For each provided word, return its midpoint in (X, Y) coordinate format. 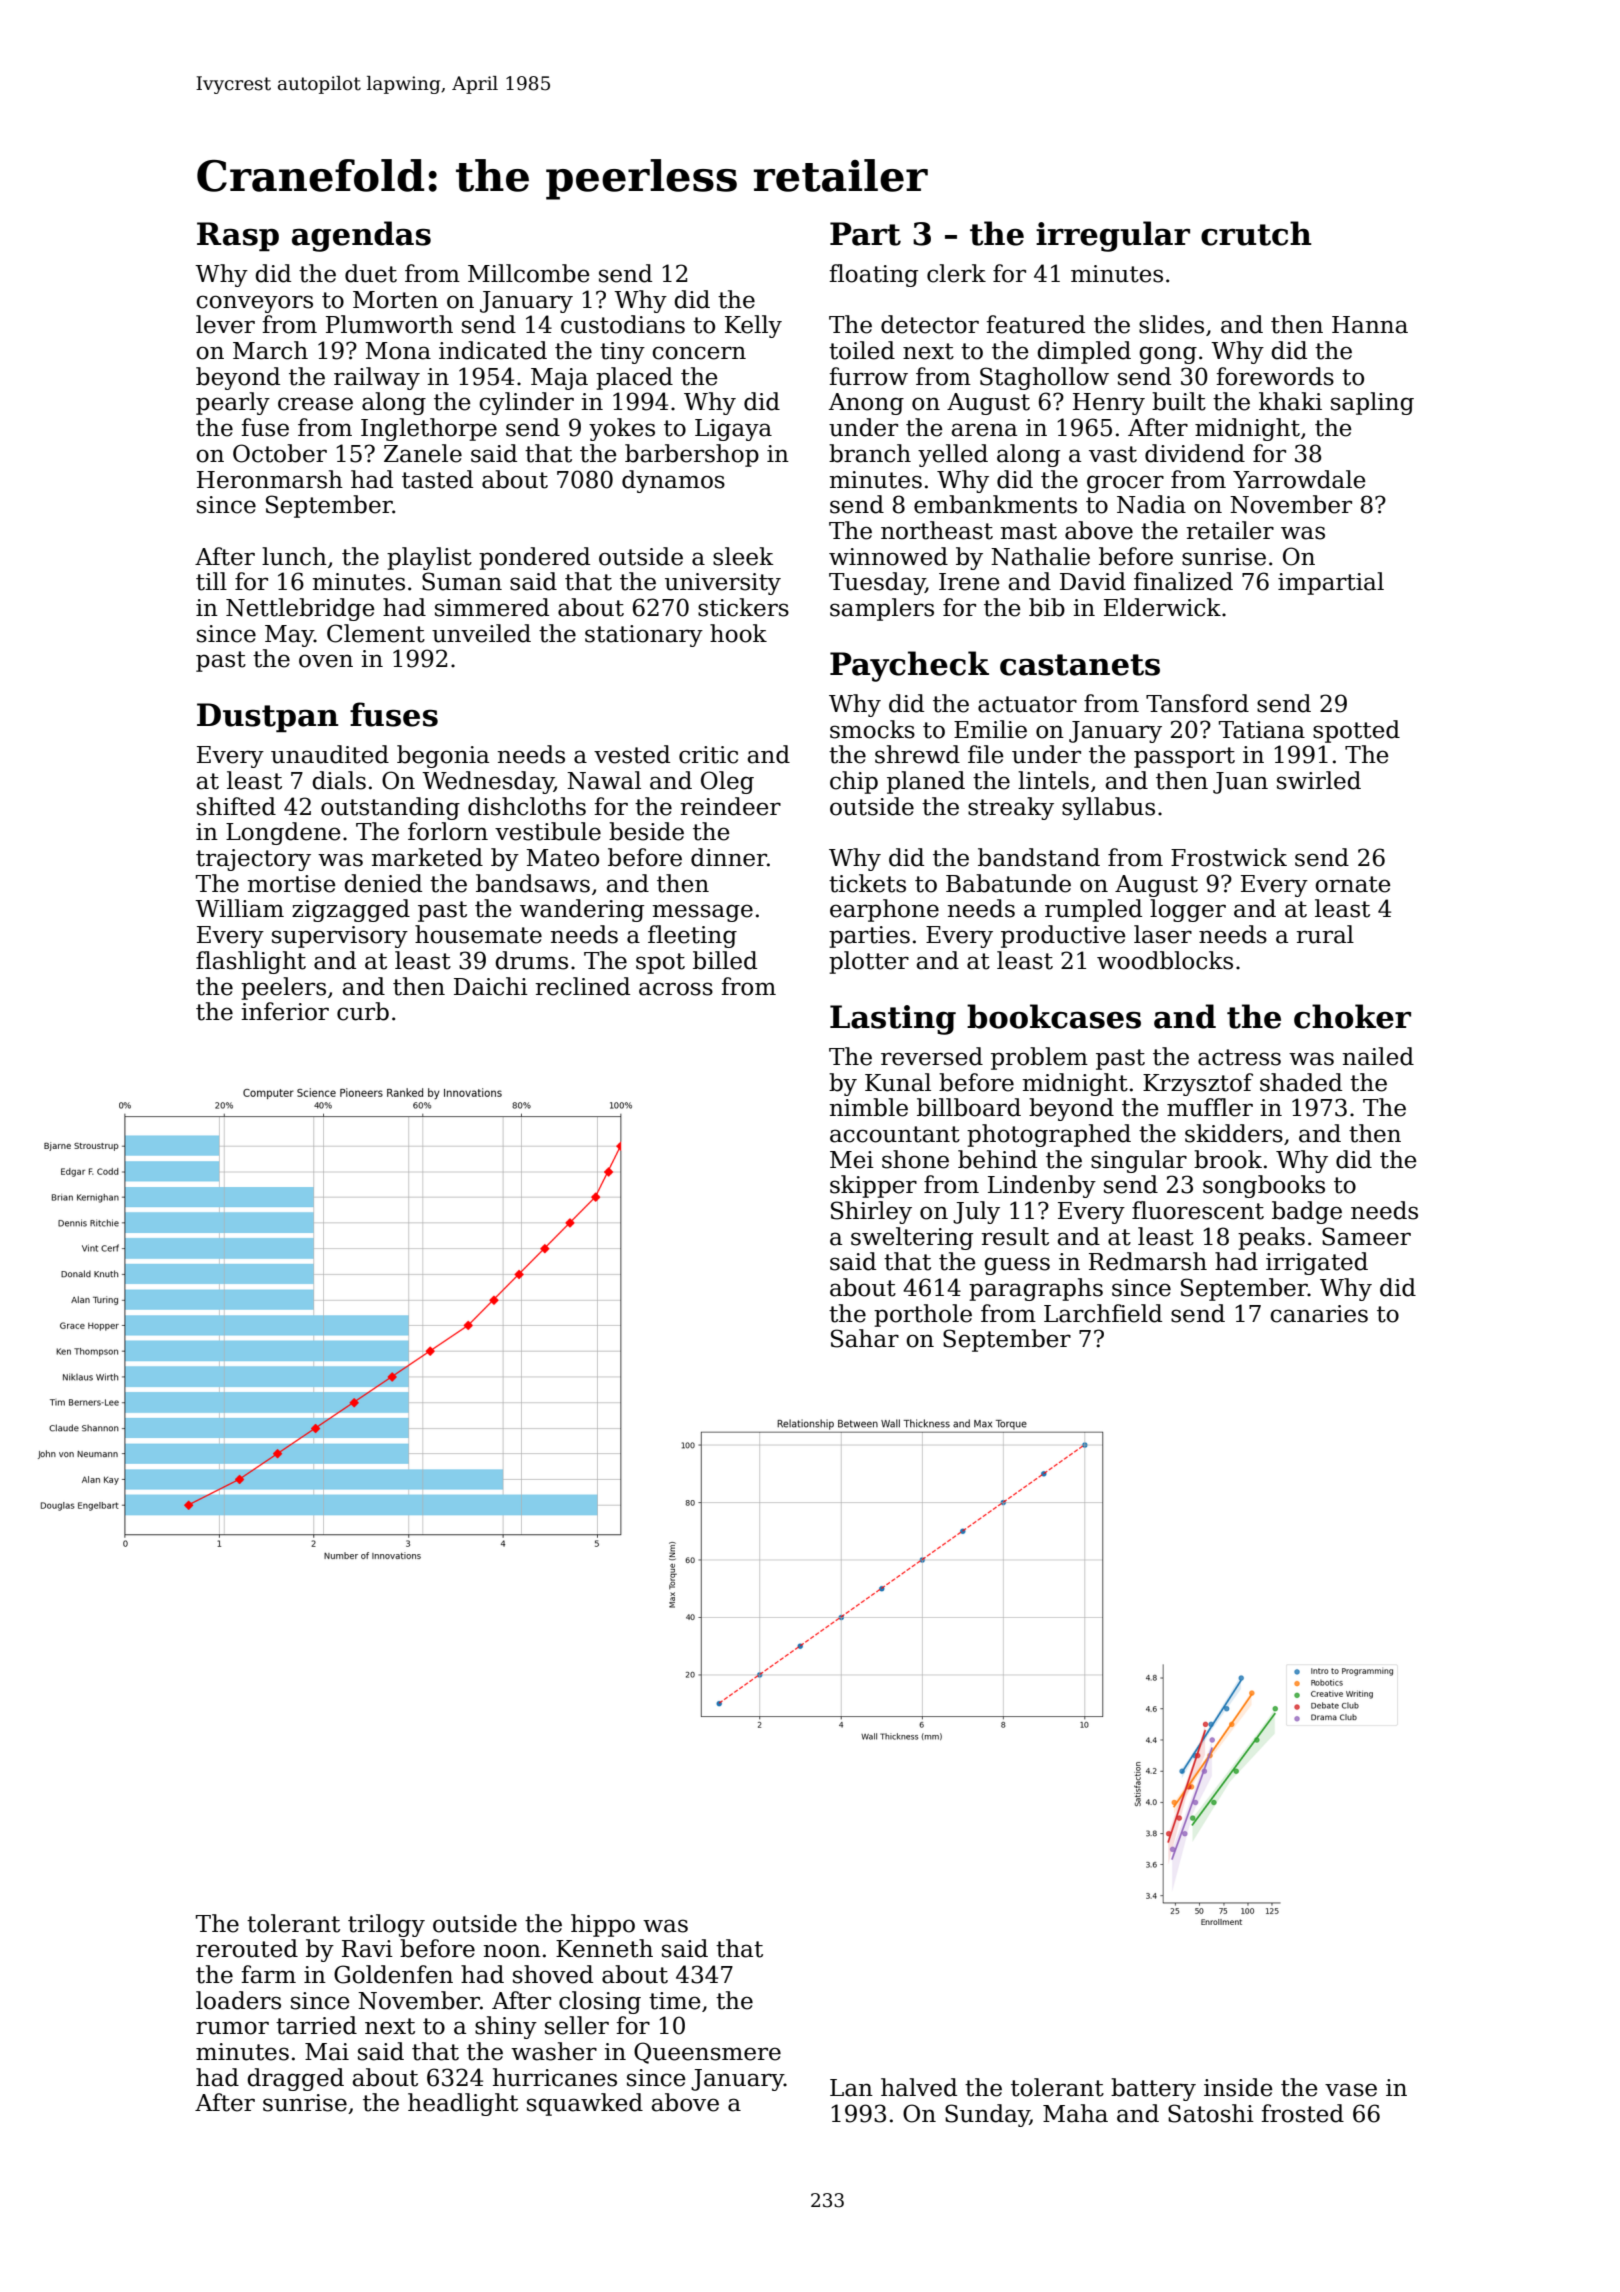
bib (1047, 607)
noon (512, 1951)
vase (1351, 2090)
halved (919, 2087)
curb (363, 1011)
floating (873, 275)
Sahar (865, 1338)
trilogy (386, 1925)
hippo (603, 1925)
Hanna (1370, 325)
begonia (443, 756)
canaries (1319, 1314)
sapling (1372, 403)
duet (371, 273)
